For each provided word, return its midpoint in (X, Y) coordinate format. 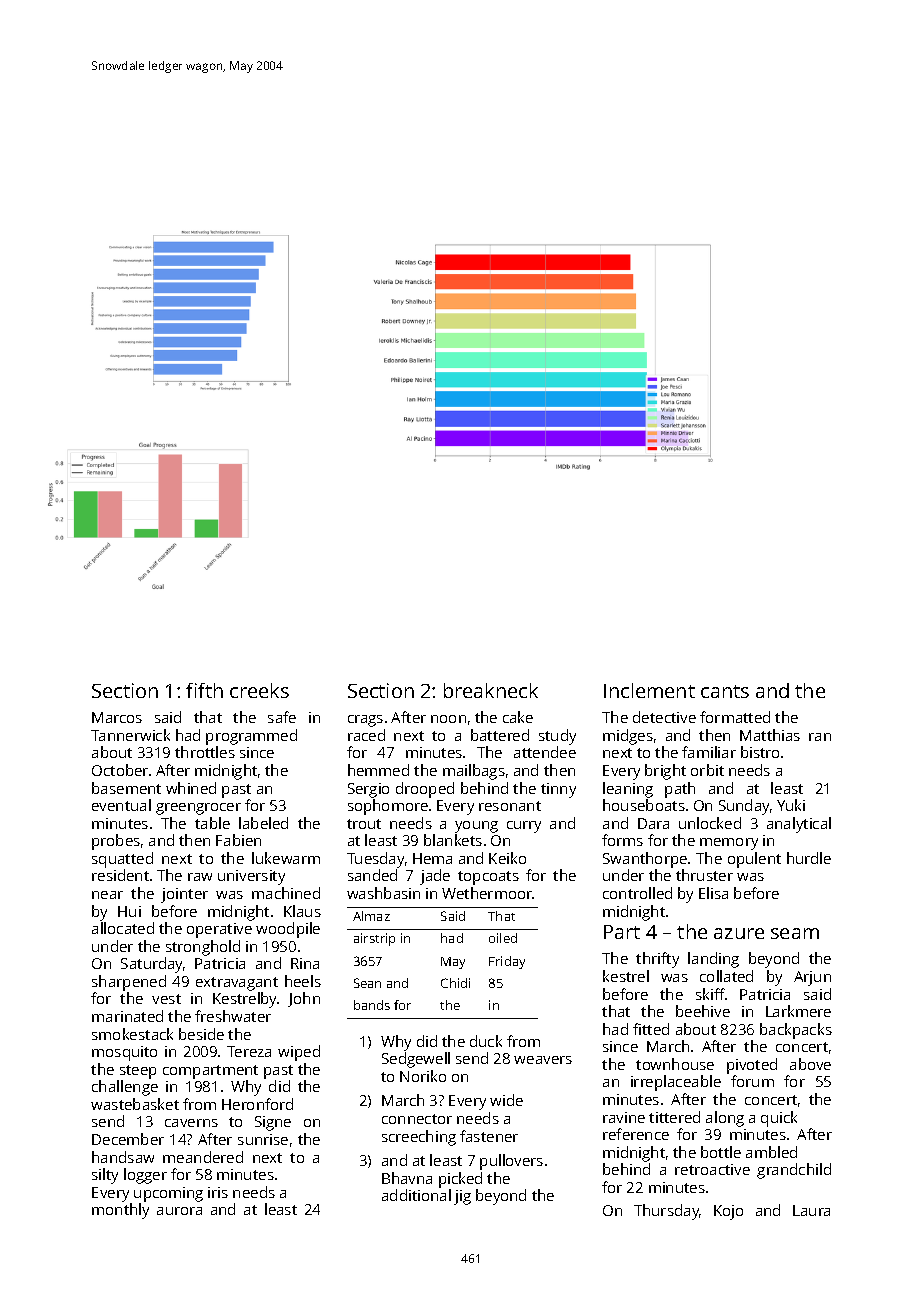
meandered (203, 1157)
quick (779, 1119)
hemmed (378, 770)
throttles (205, 752)
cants (725, 691)
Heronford (257, 1104)
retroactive (712, 1169)
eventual (121, 805)
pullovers (511, 1162)
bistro (760, 752)
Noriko (423, 1076)
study (557, 737)
